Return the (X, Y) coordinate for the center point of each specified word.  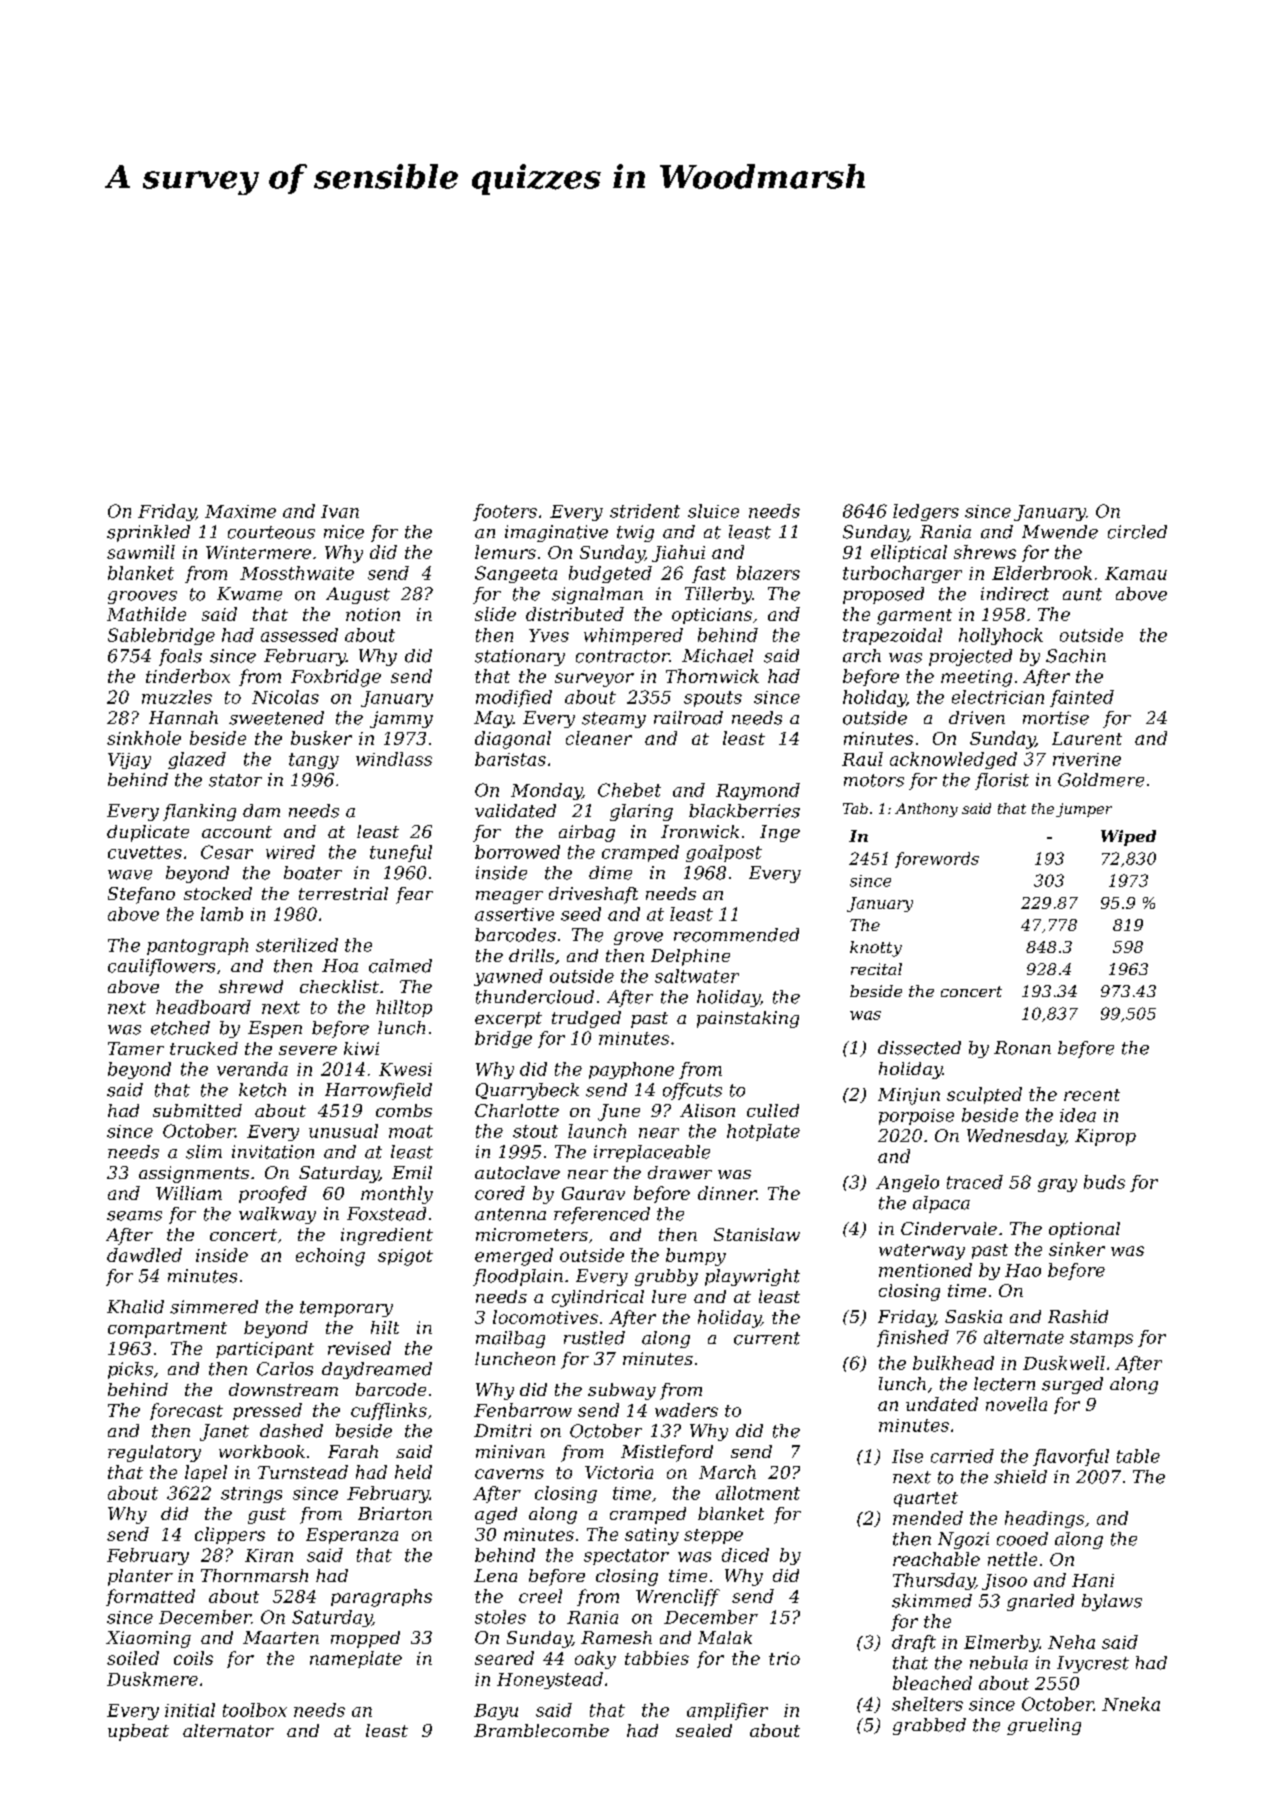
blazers (768, 573)
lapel (206, 1473)
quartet (926, 1499)
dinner (727, 1193)
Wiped (1128, 838)
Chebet (629, 790)
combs (404, 1110)
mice (344, 532)
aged (496, 1515)
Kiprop (1105, 1137)
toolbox (255, 1710)
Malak (725, 1637)
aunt (1082, 594)
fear (414, 895)
